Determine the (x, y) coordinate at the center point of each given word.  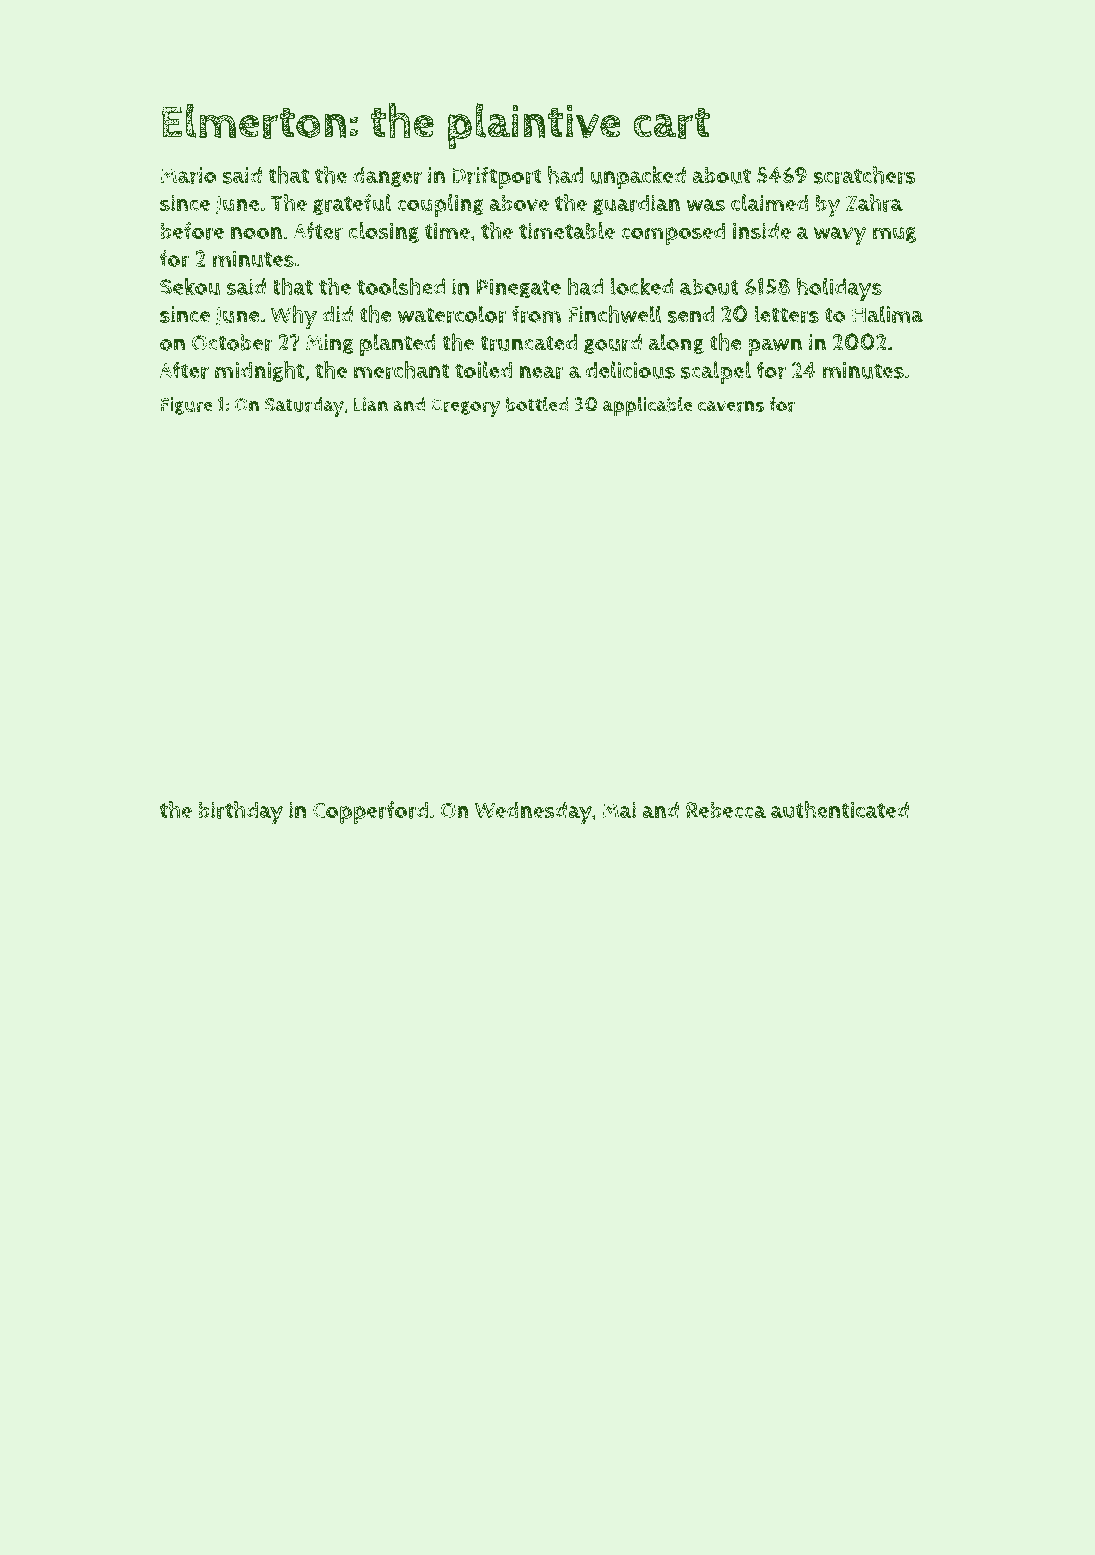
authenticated (840, 810)
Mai (619, 810)
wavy (840, 236)
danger (387, 177)
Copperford (370, 812)
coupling (440, 205)
